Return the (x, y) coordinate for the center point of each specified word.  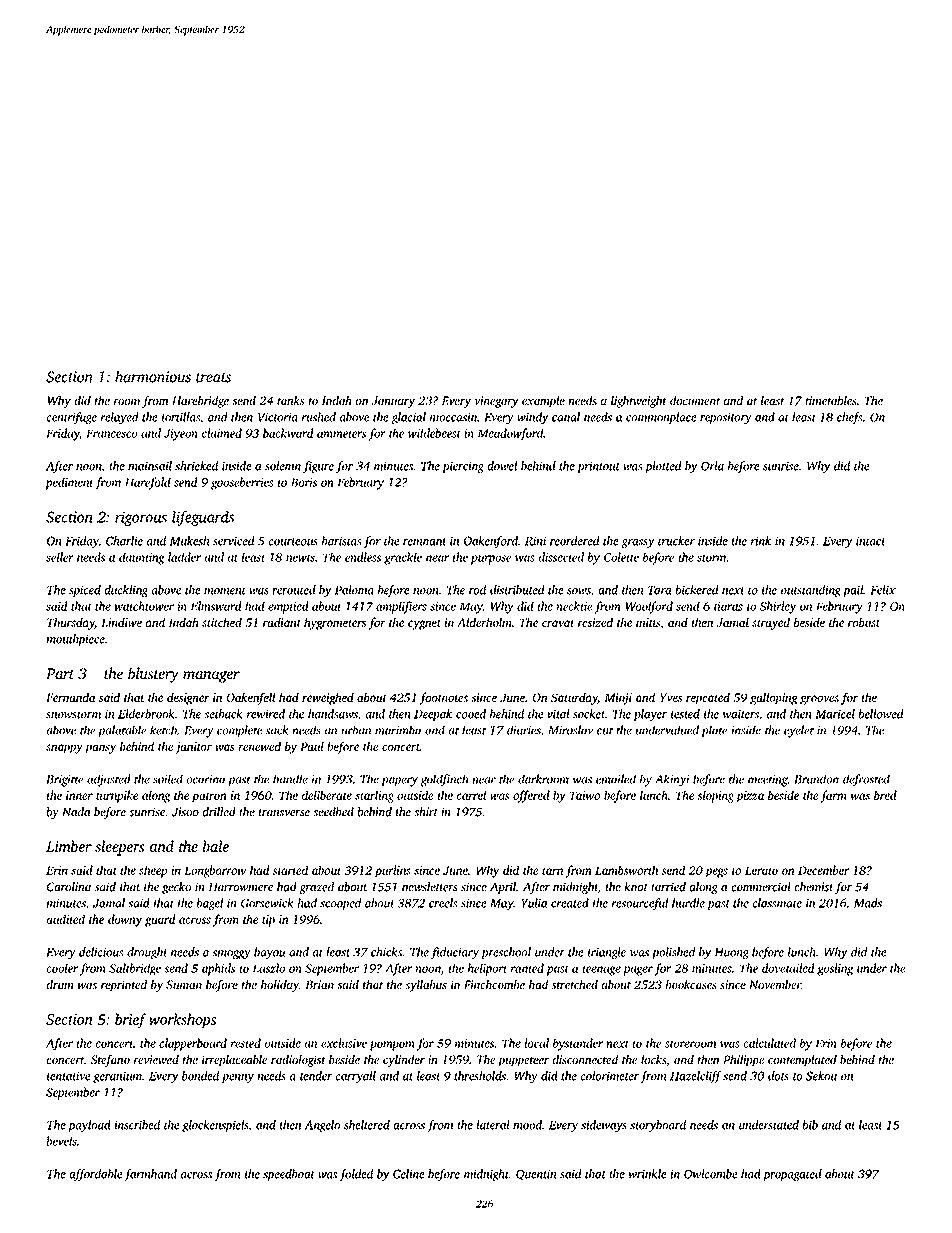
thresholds (480, 1076)
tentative (68, 1076)
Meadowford (510, 434)
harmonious (153, 376)
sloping (716, 796)
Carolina (69, 887)
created (570, 903)
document (695, 400)
